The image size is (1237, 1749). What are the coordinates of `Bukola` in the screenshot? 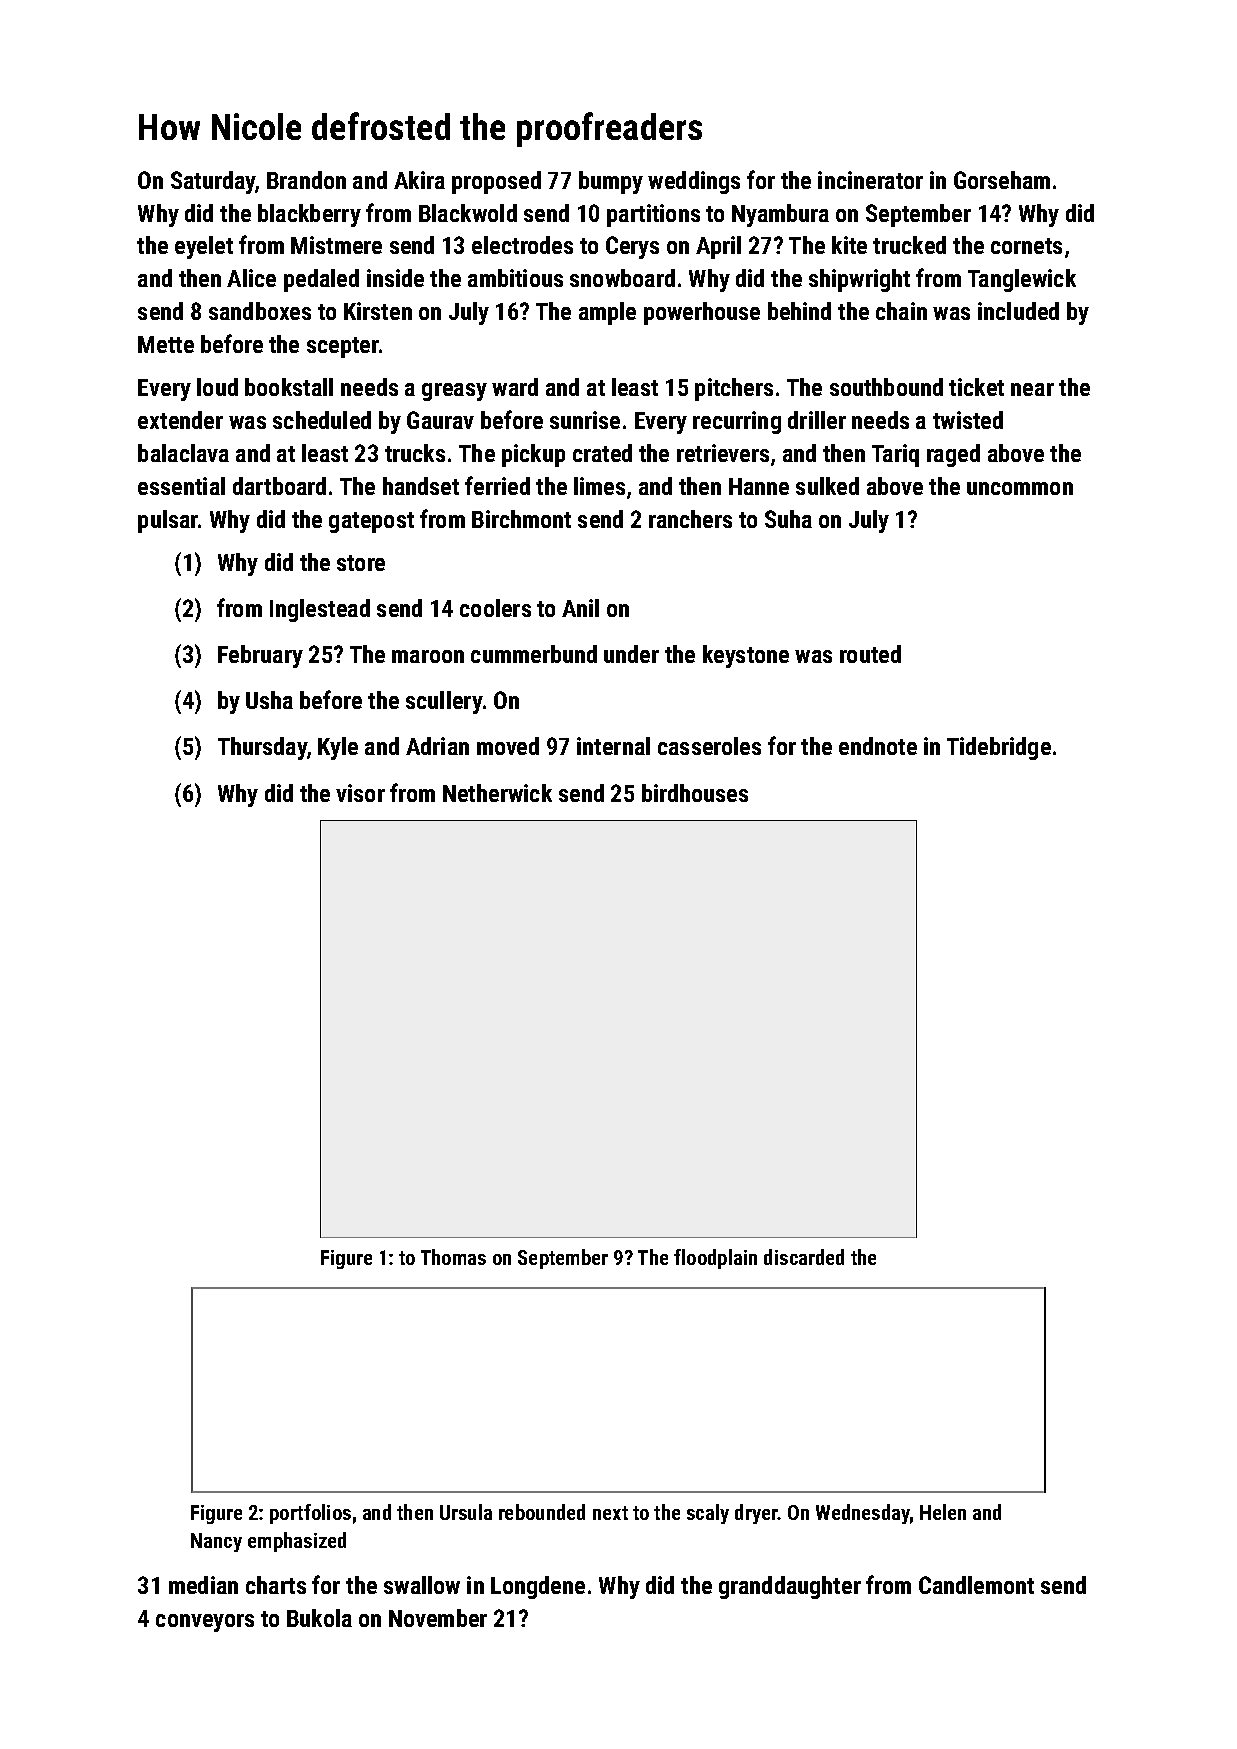 It's located at (319, 1618).
